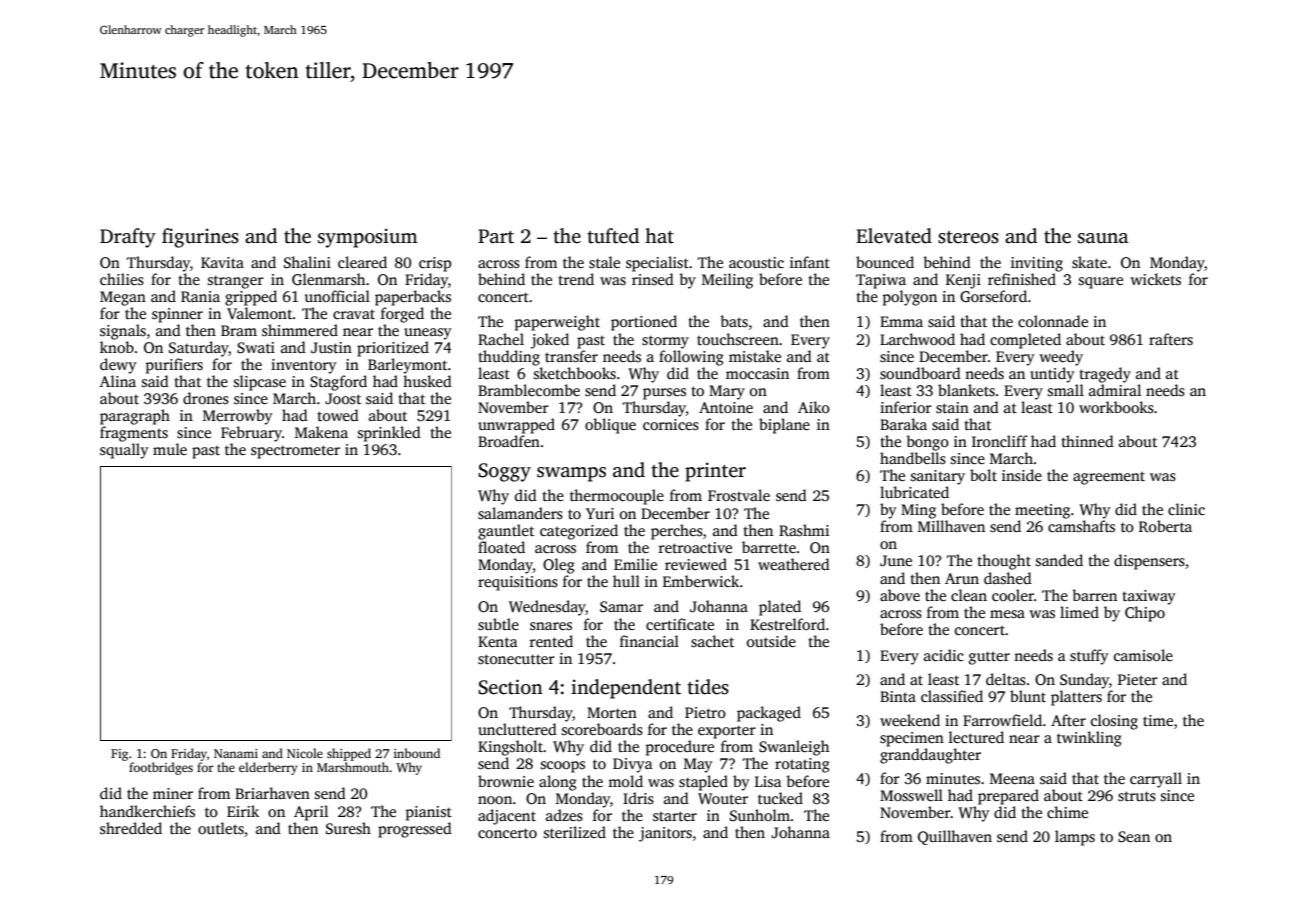 The height and width of the image is (924, 1308). I want to click on tragedy, so click(1105, 375).
